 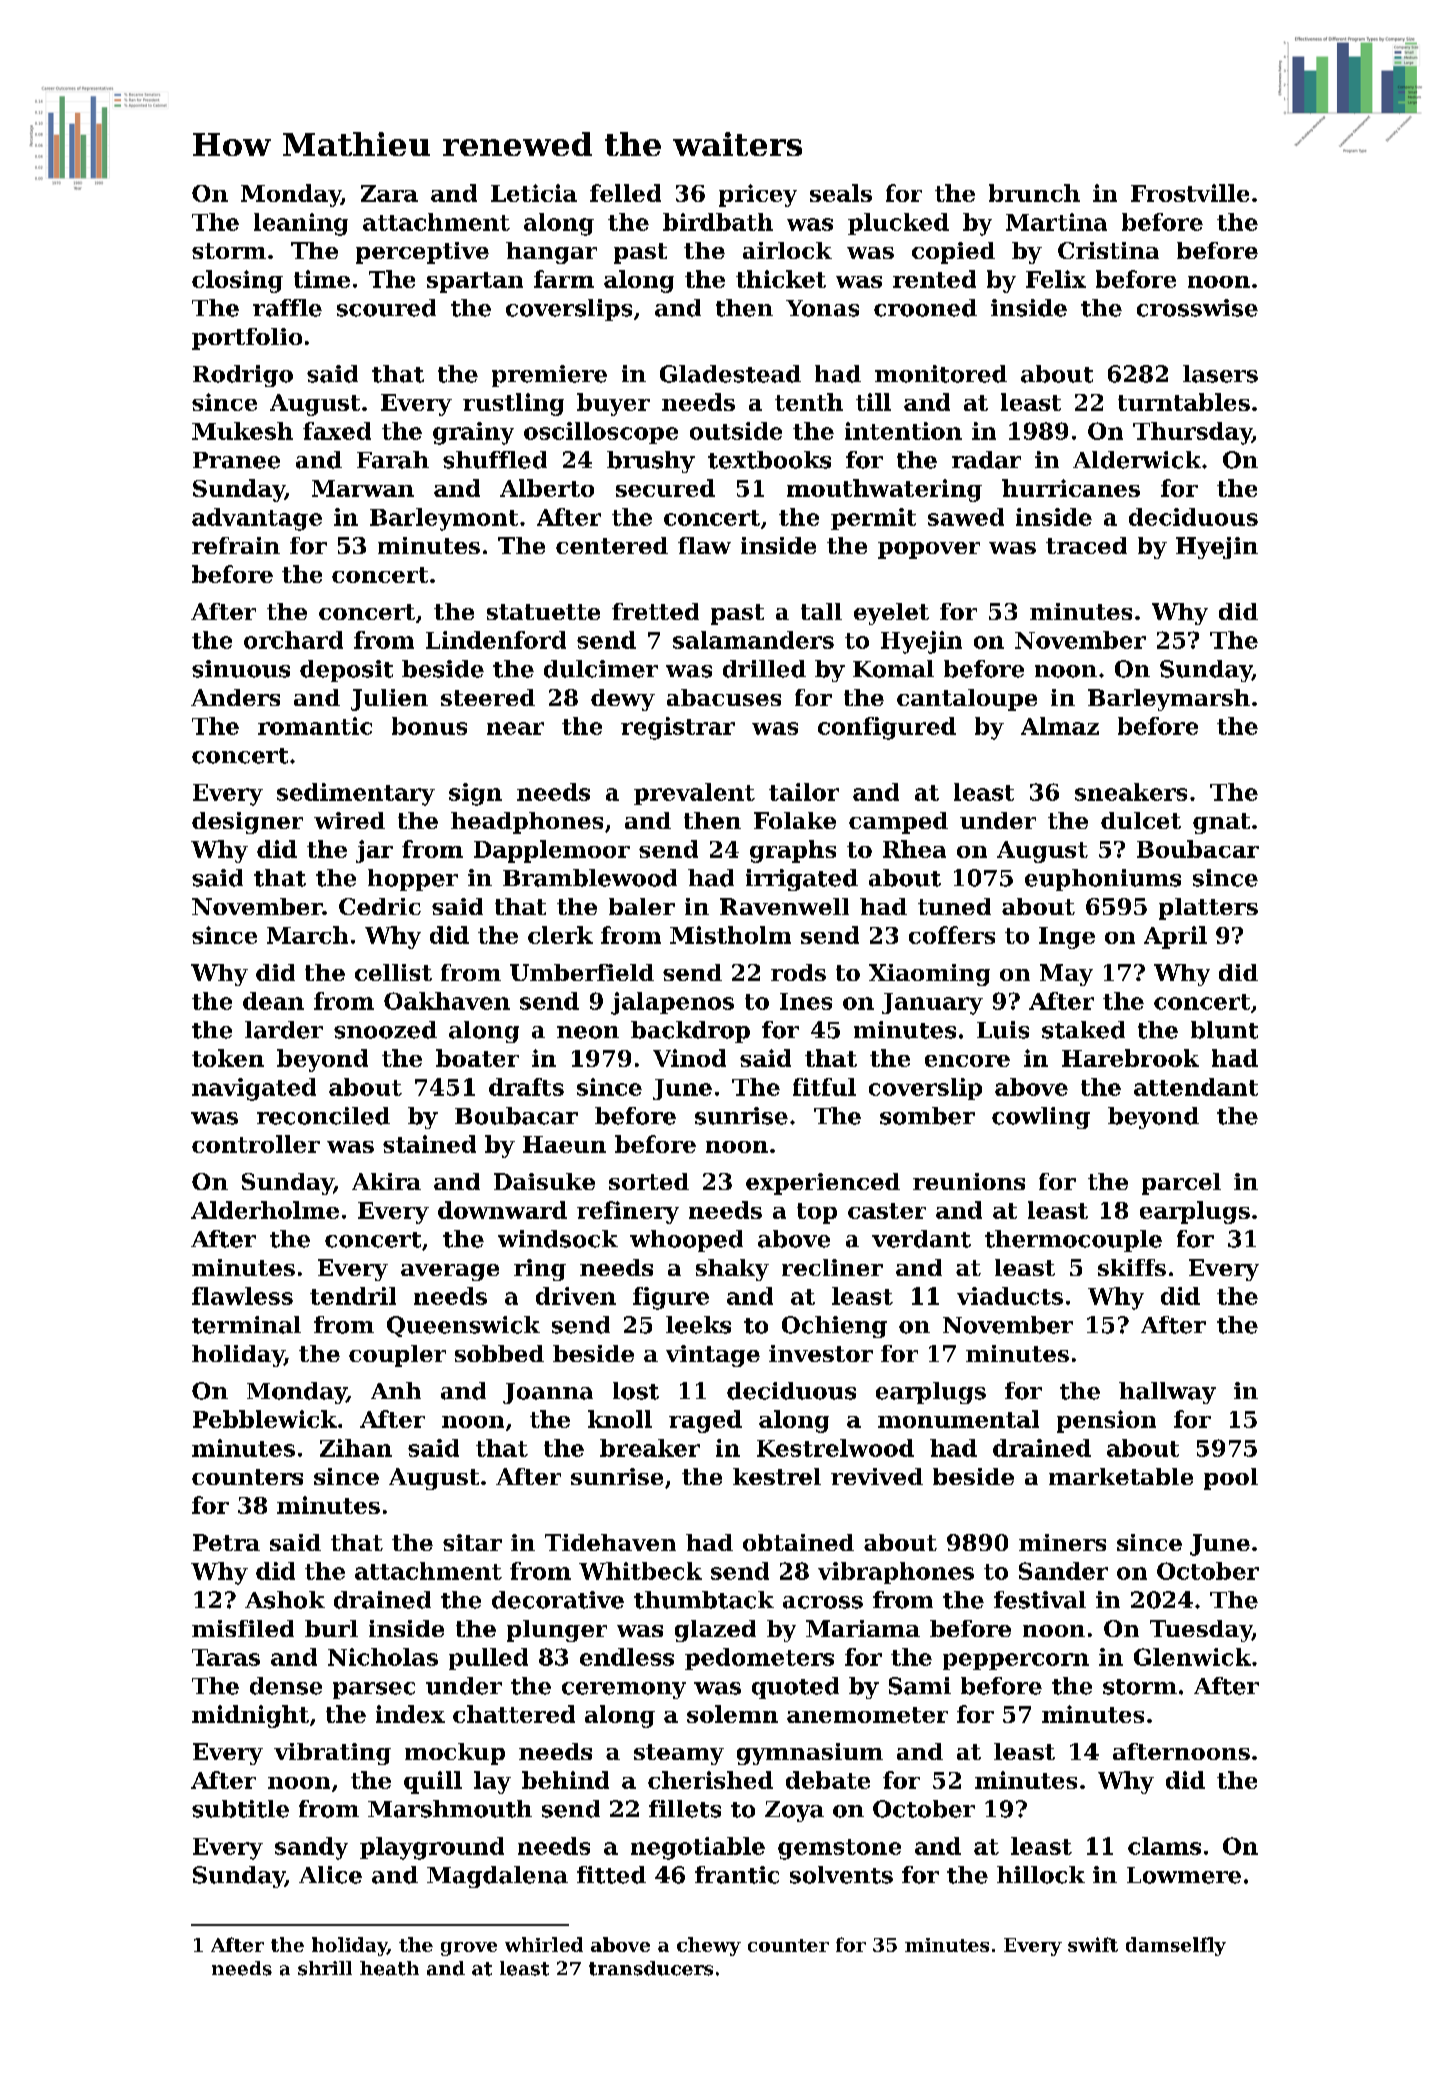 What do you see at coordinates (787, 250) in the screenshot?
I see `airlock` at bounding box center [787, 250].
